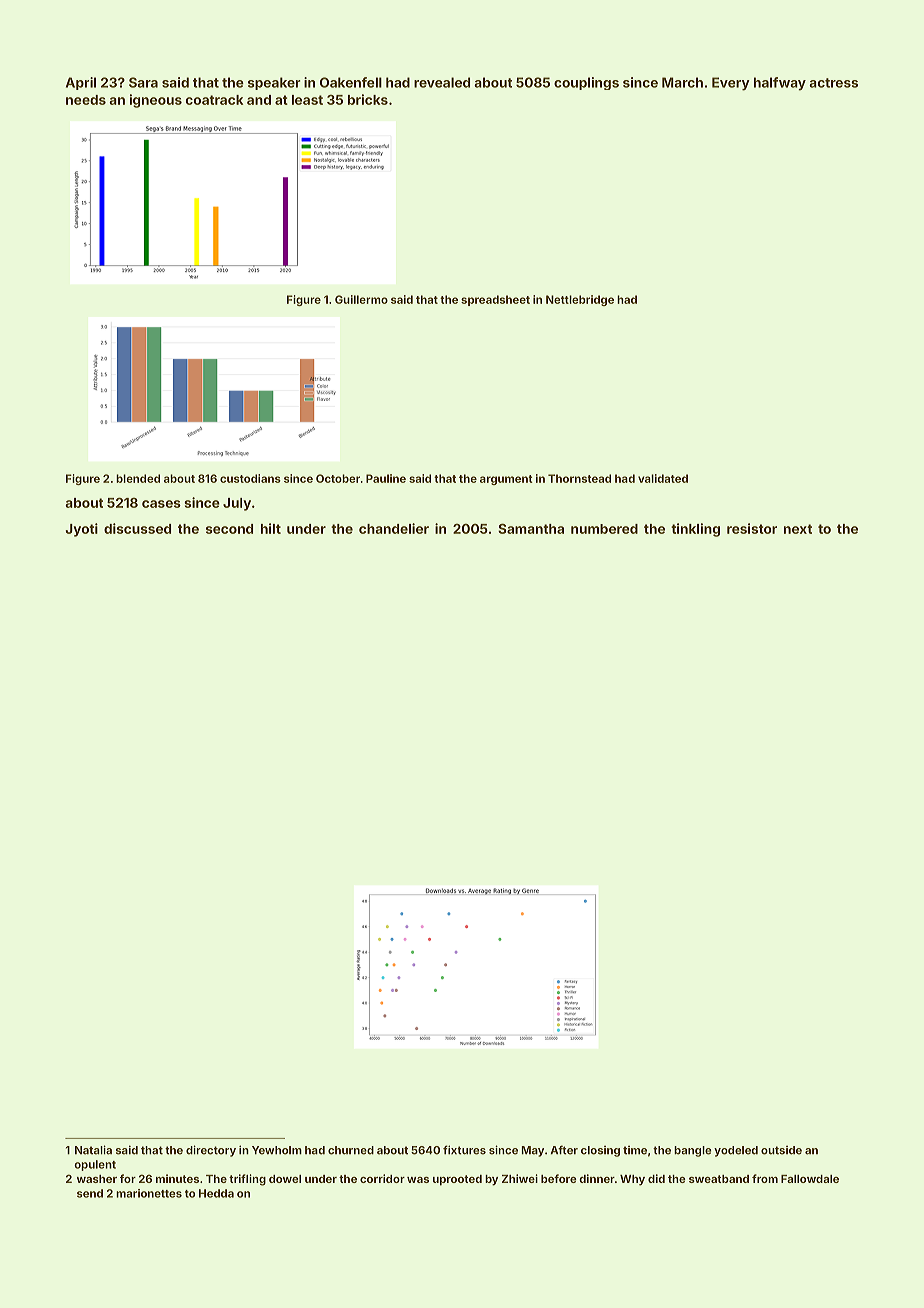 This document has width=924, height=1308. What do you see at coordinates (752, 528) in the document?
I see `resistor` at bounding box center [752, 528].
